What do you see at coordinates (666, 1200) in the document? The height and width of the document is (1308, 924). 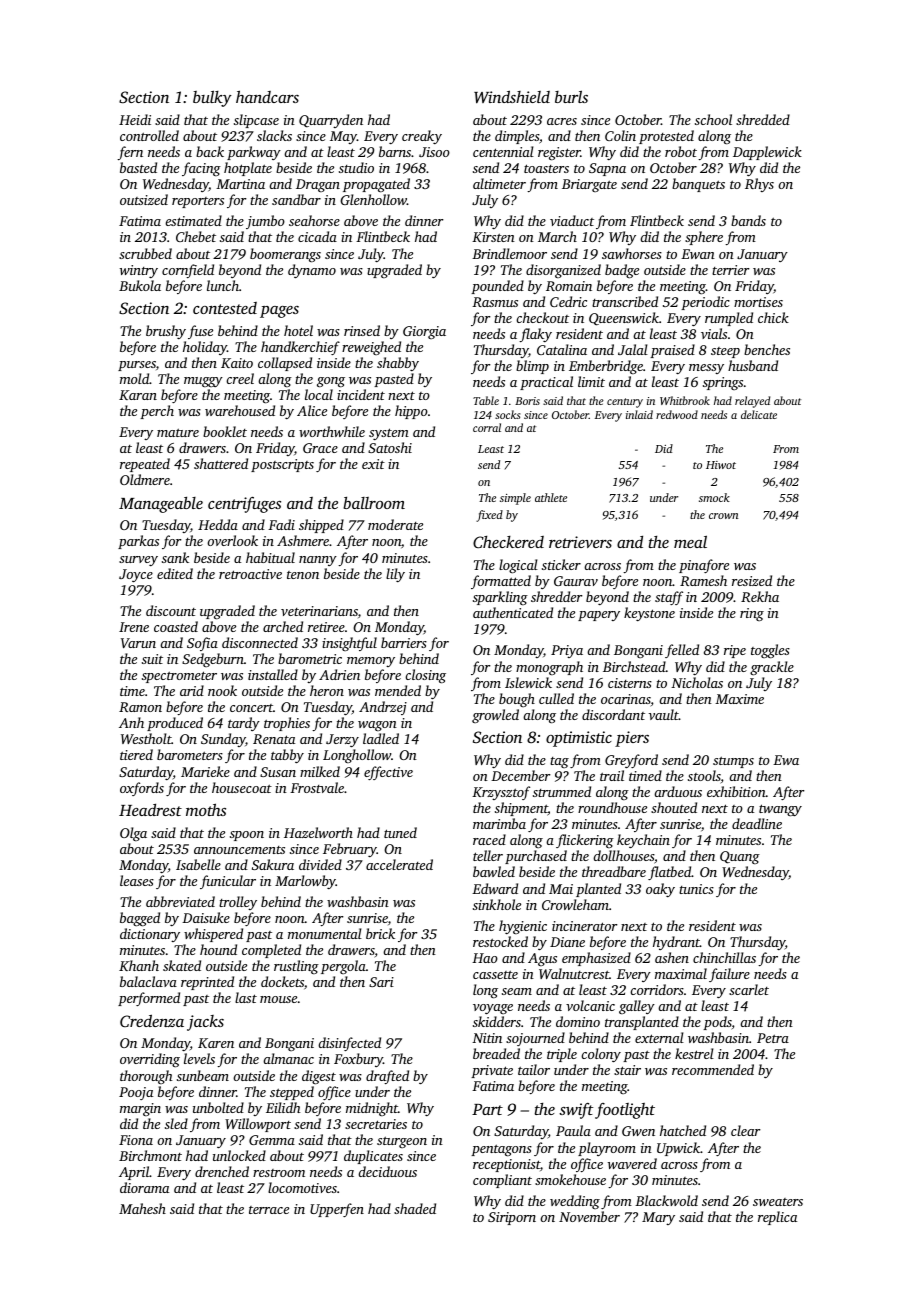 I see `Blackwold` at bounding box center [666, 1200].
